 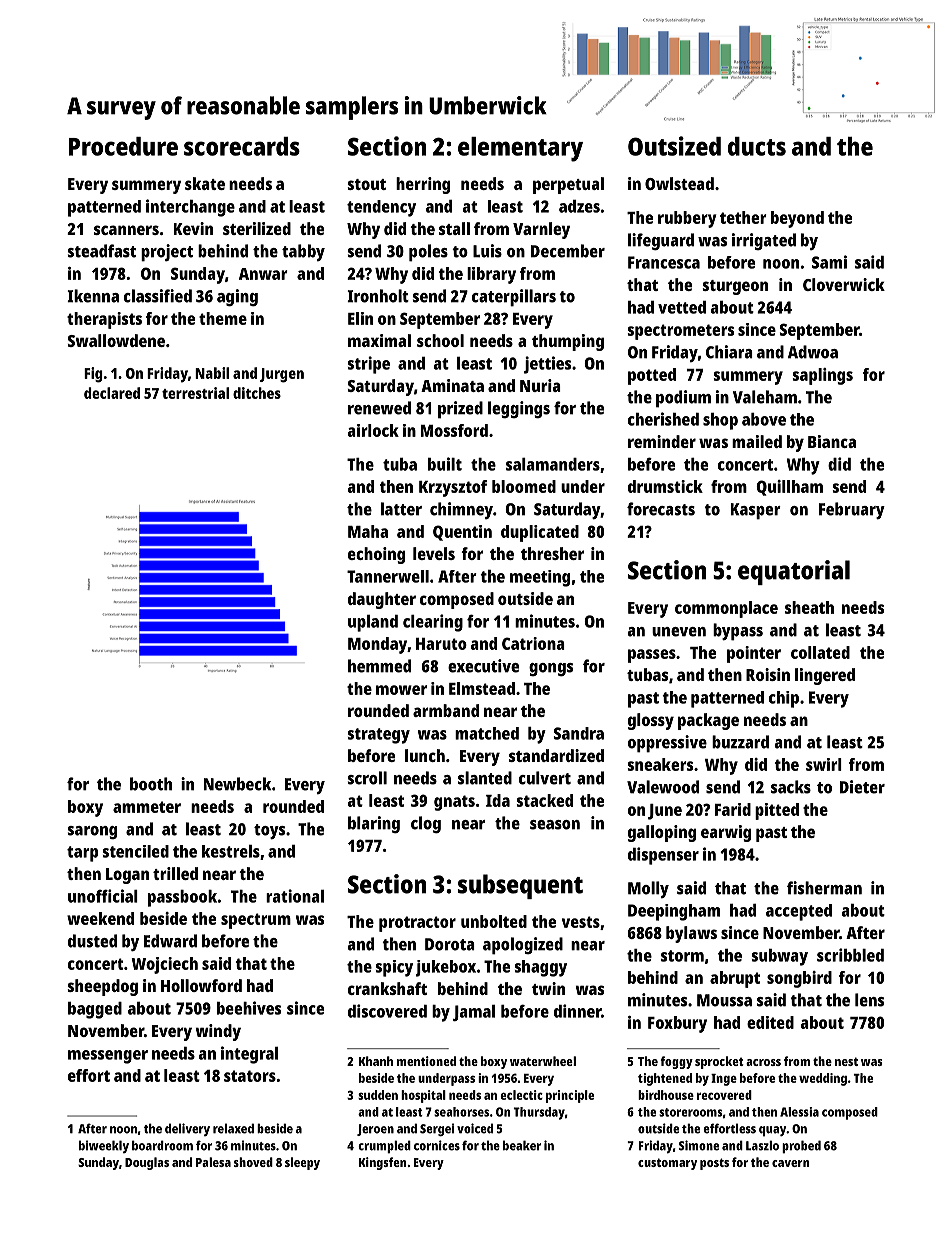 I want to click on Newbeck, so click(x=237, y=784).
